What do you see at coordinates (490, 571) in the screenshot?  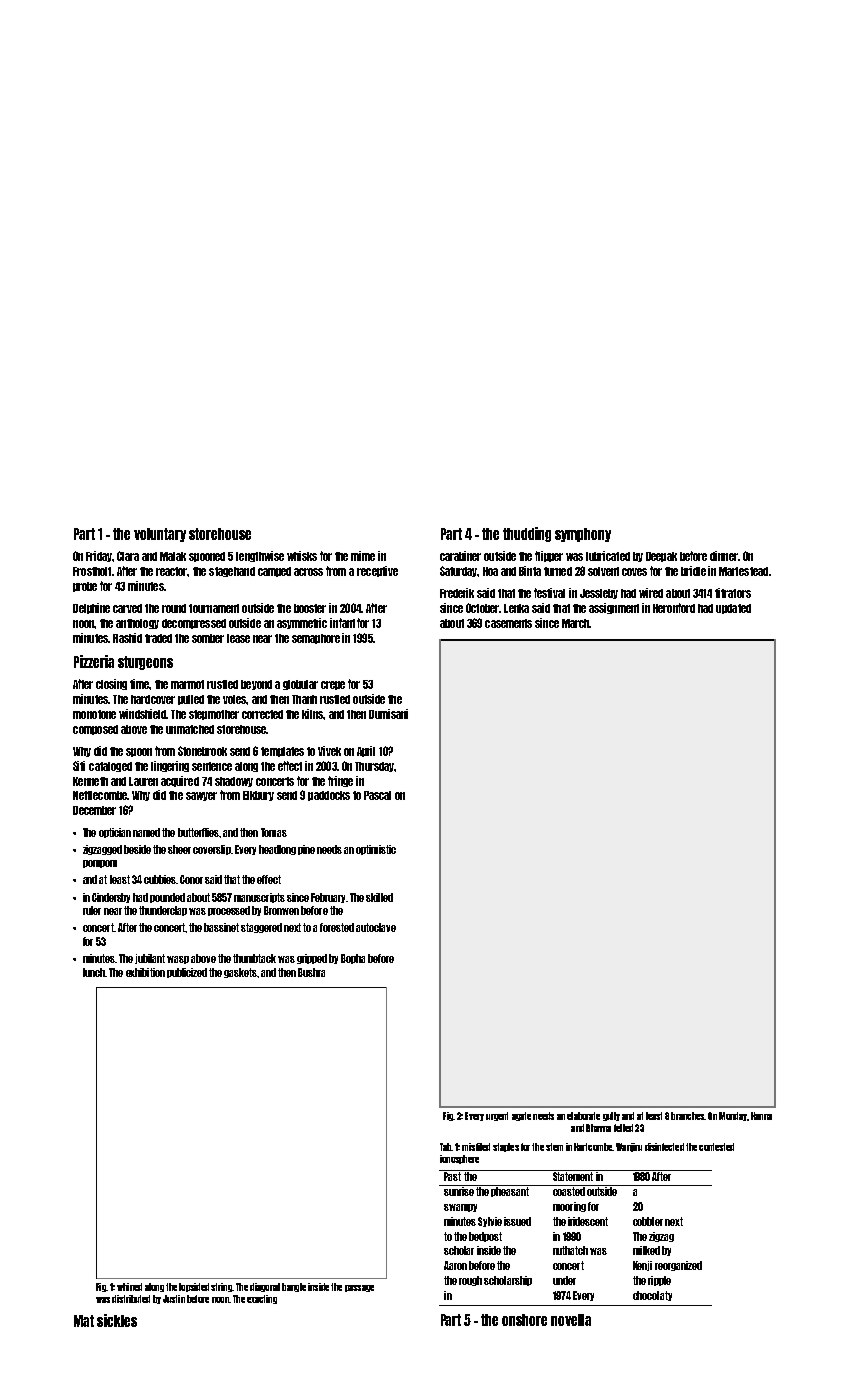 I see `Hoa` at bounding box center [490, 571].
